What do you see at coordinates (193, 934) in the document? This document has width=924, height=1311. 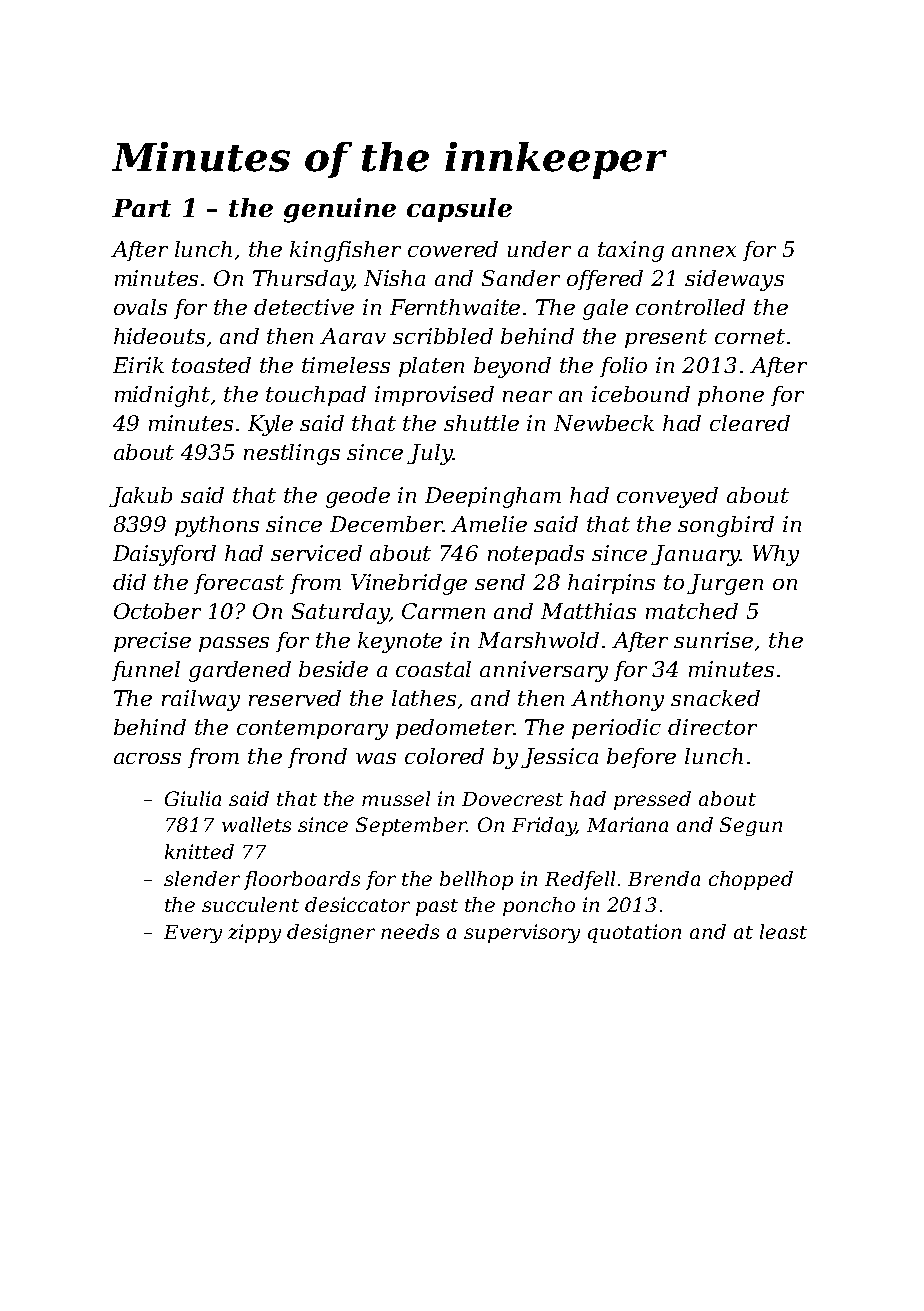 I see `Every` at bounding box center [193, 934].
